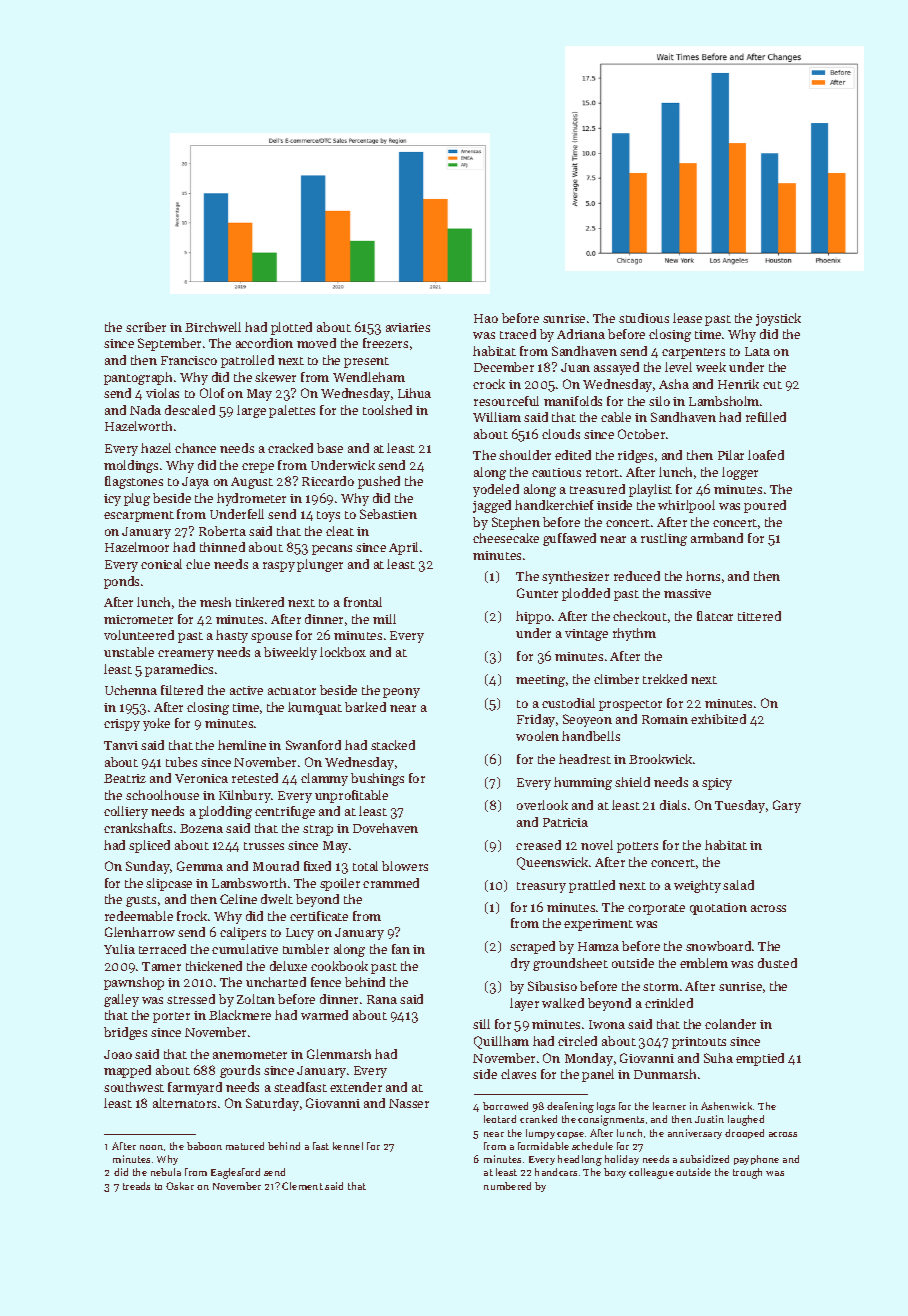 This image has width=908, height=1316. What do you see at coordinates (377, 779) in the image?
I see `bushings` at bounding box center [377, 779].
